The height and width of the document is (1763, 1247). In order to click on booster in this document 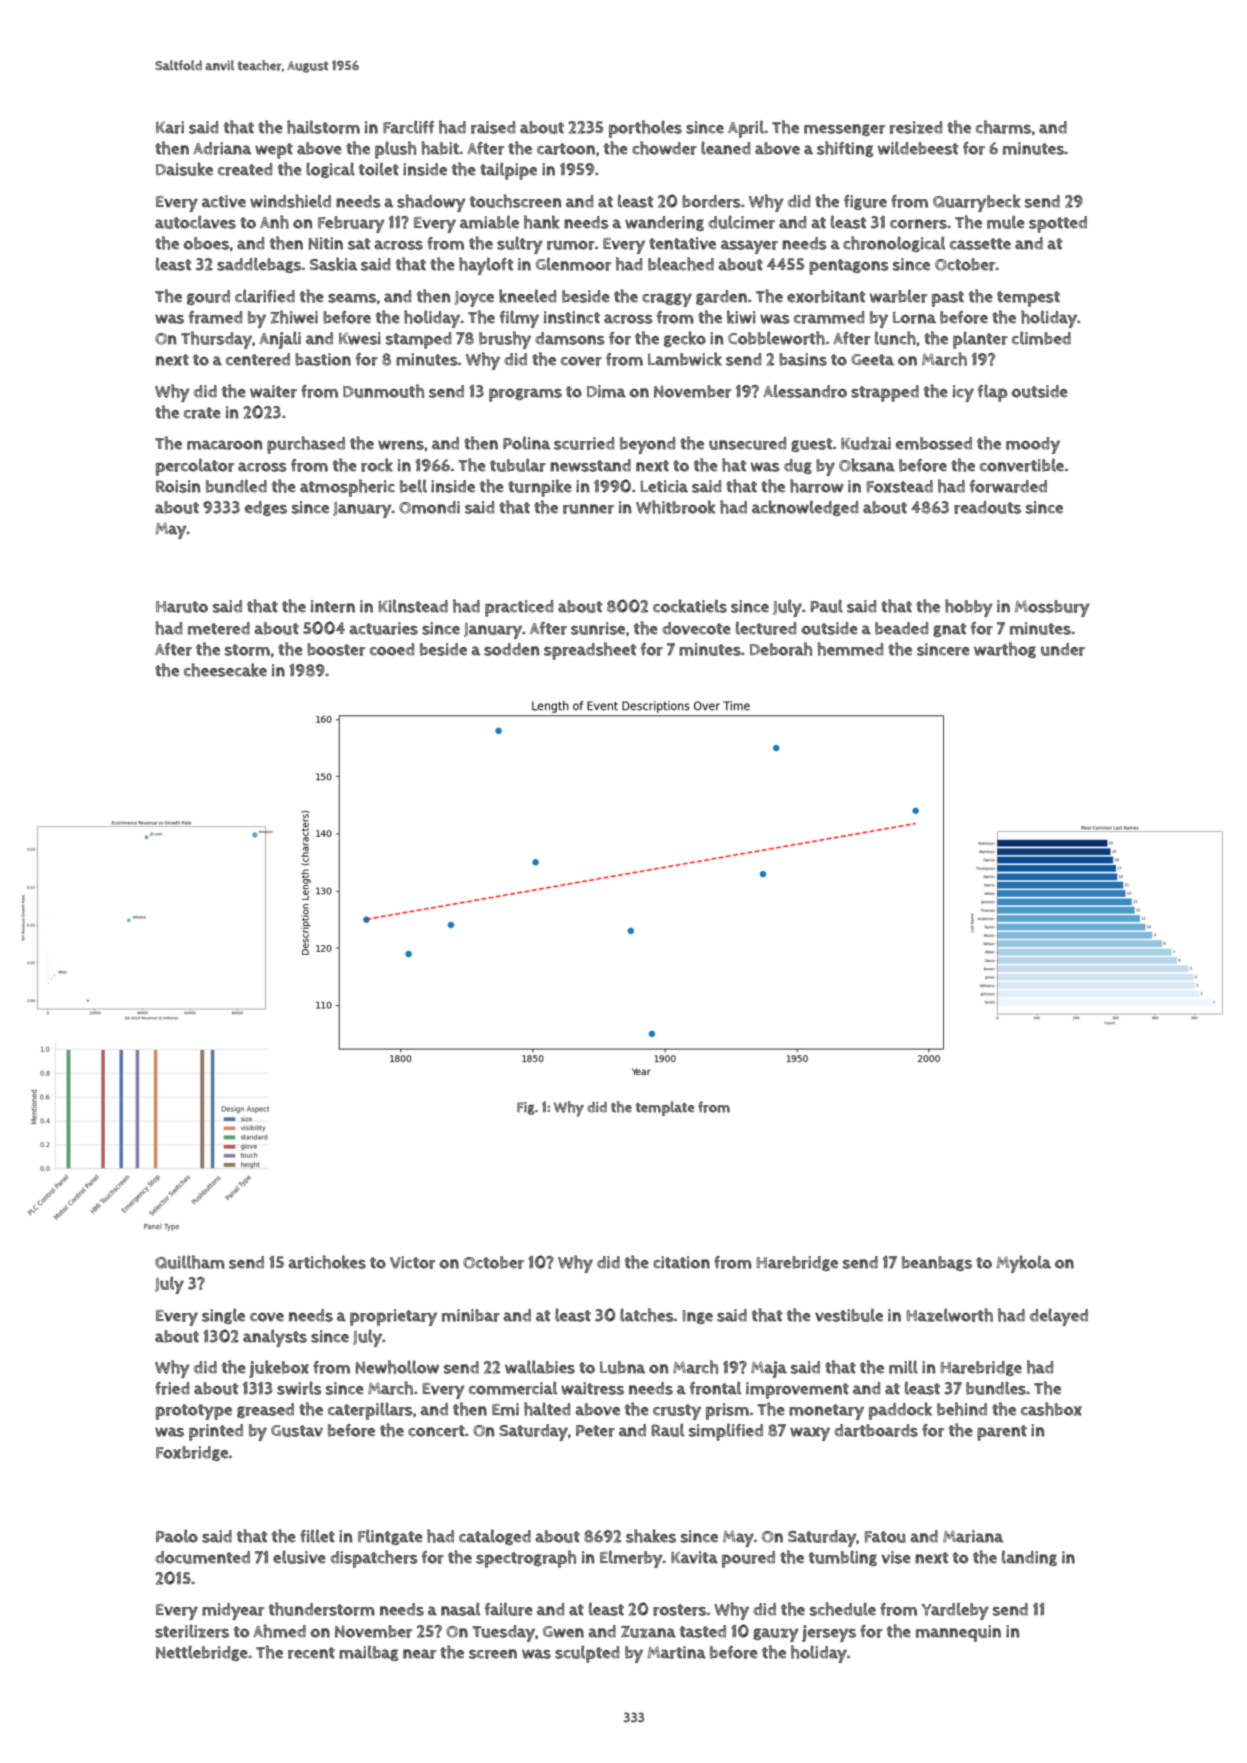, I will do `click(336, 649)`.
